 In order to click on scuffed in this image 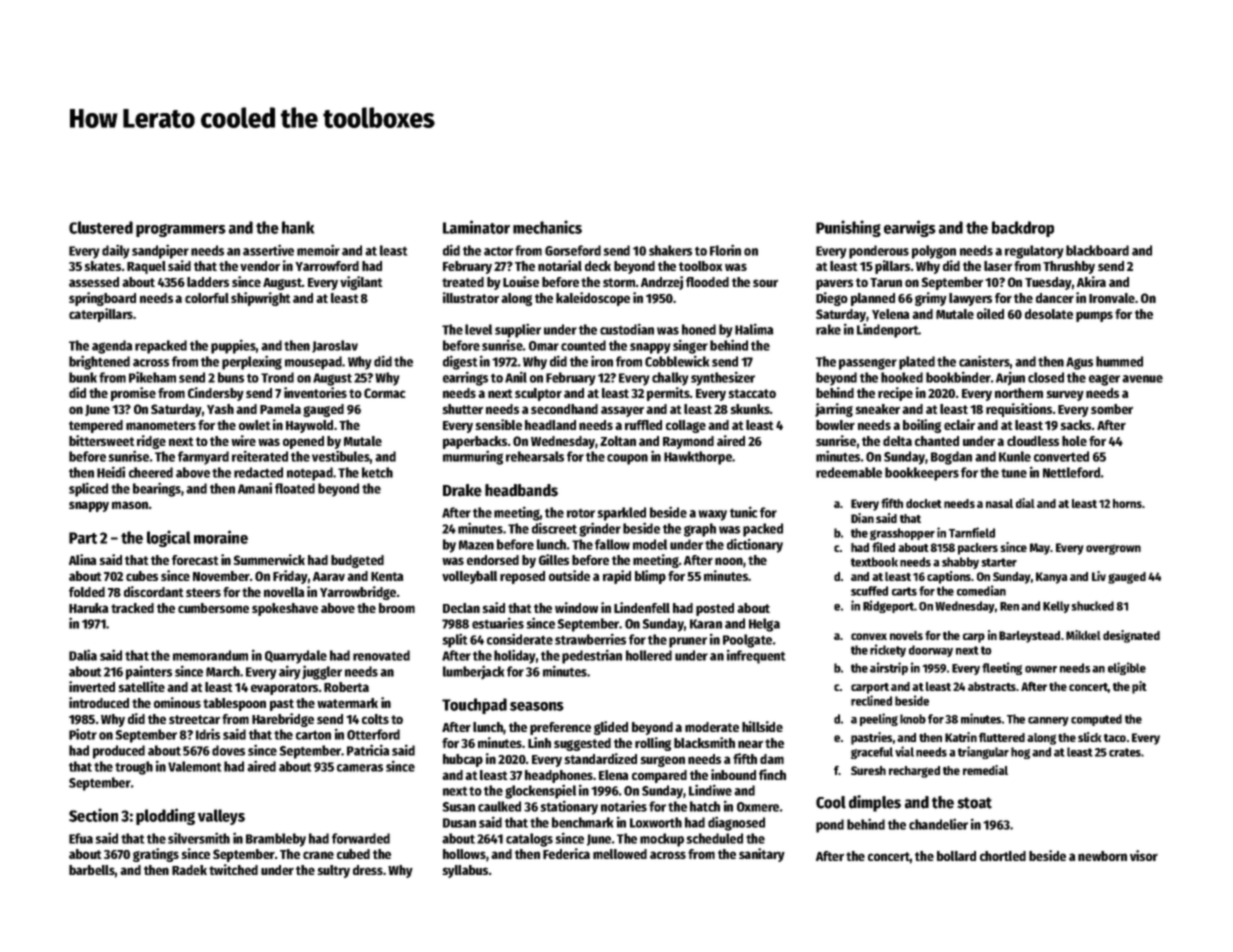, I will do `click(869, 591)`.
